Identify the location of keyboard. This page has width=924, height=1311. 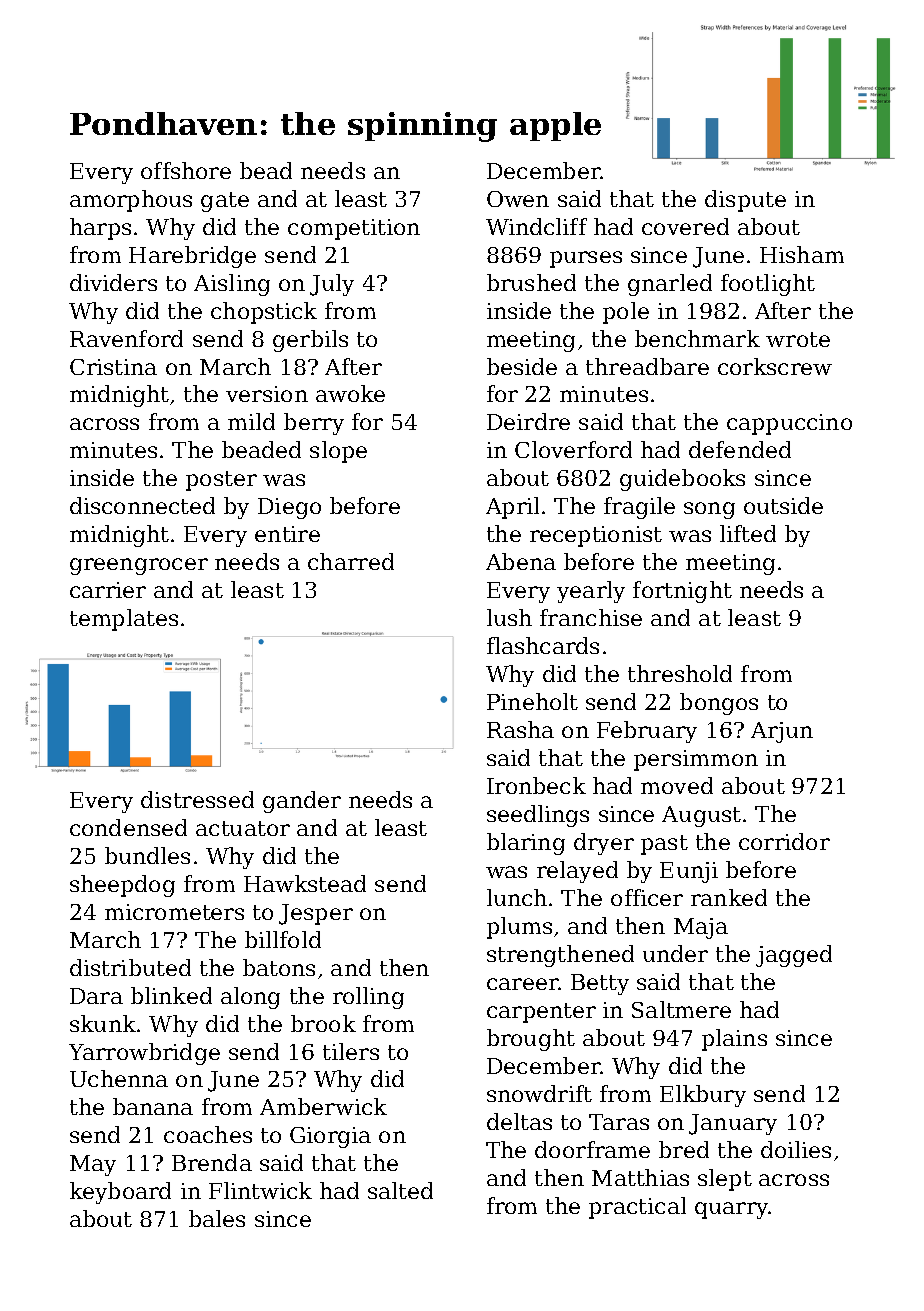
(120, 1193).
